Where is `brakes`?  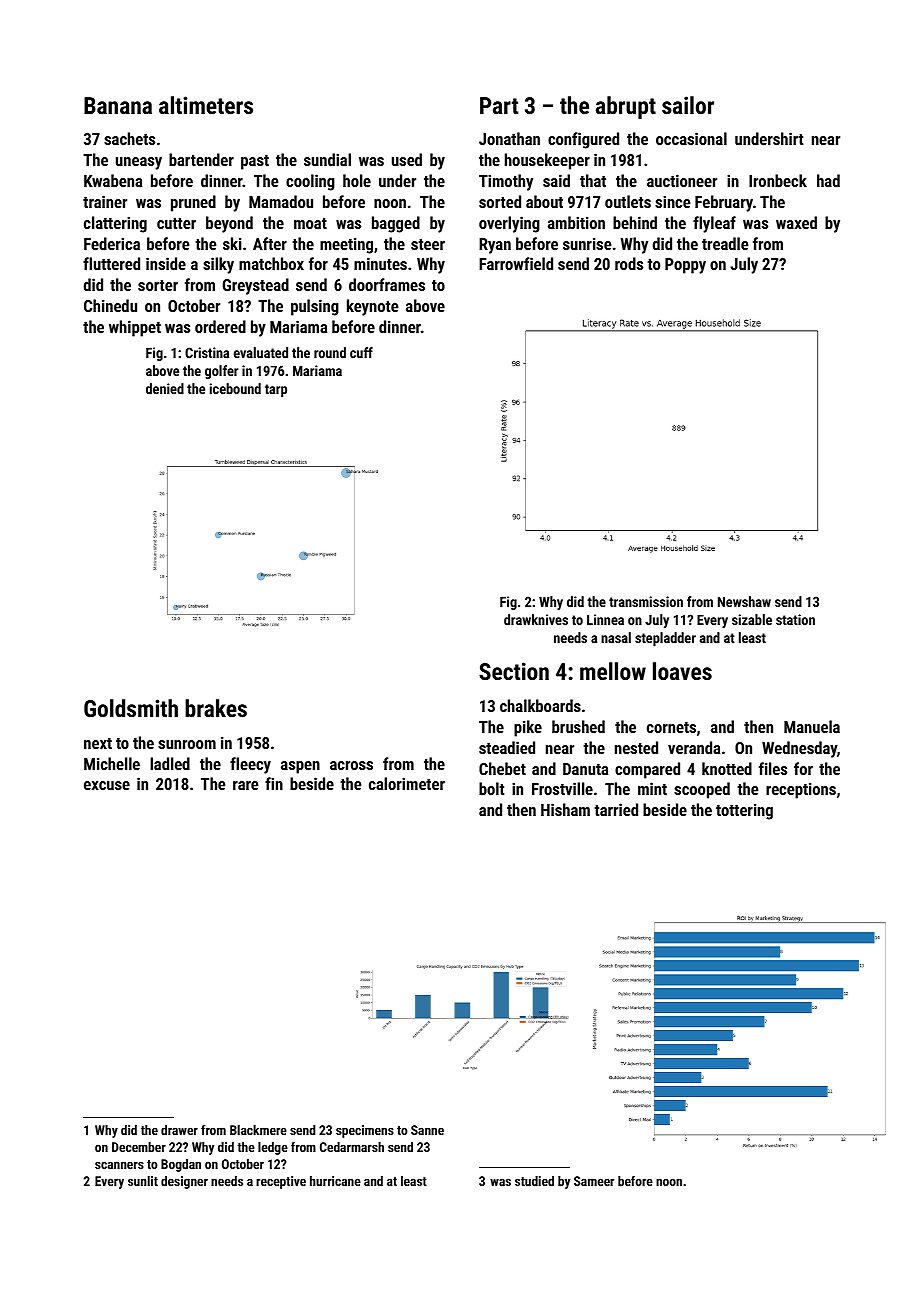
brakes is located at coordinates (216, 708).
